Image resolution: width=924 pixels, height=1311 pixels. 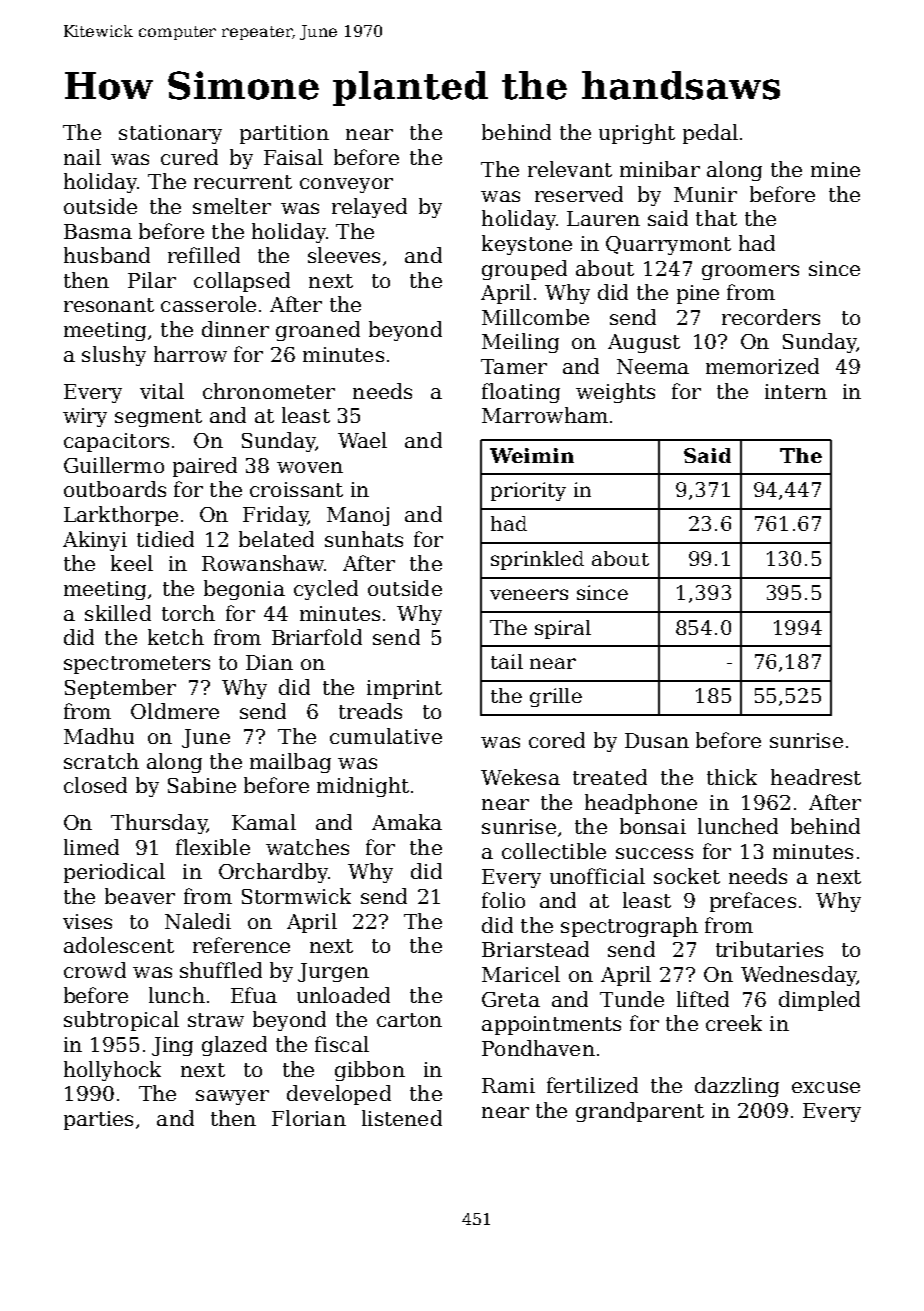 What do you see at coordinates (640, 1112) in the screenshot?
I see `grandparent` at bounding box center [640, 1112].
